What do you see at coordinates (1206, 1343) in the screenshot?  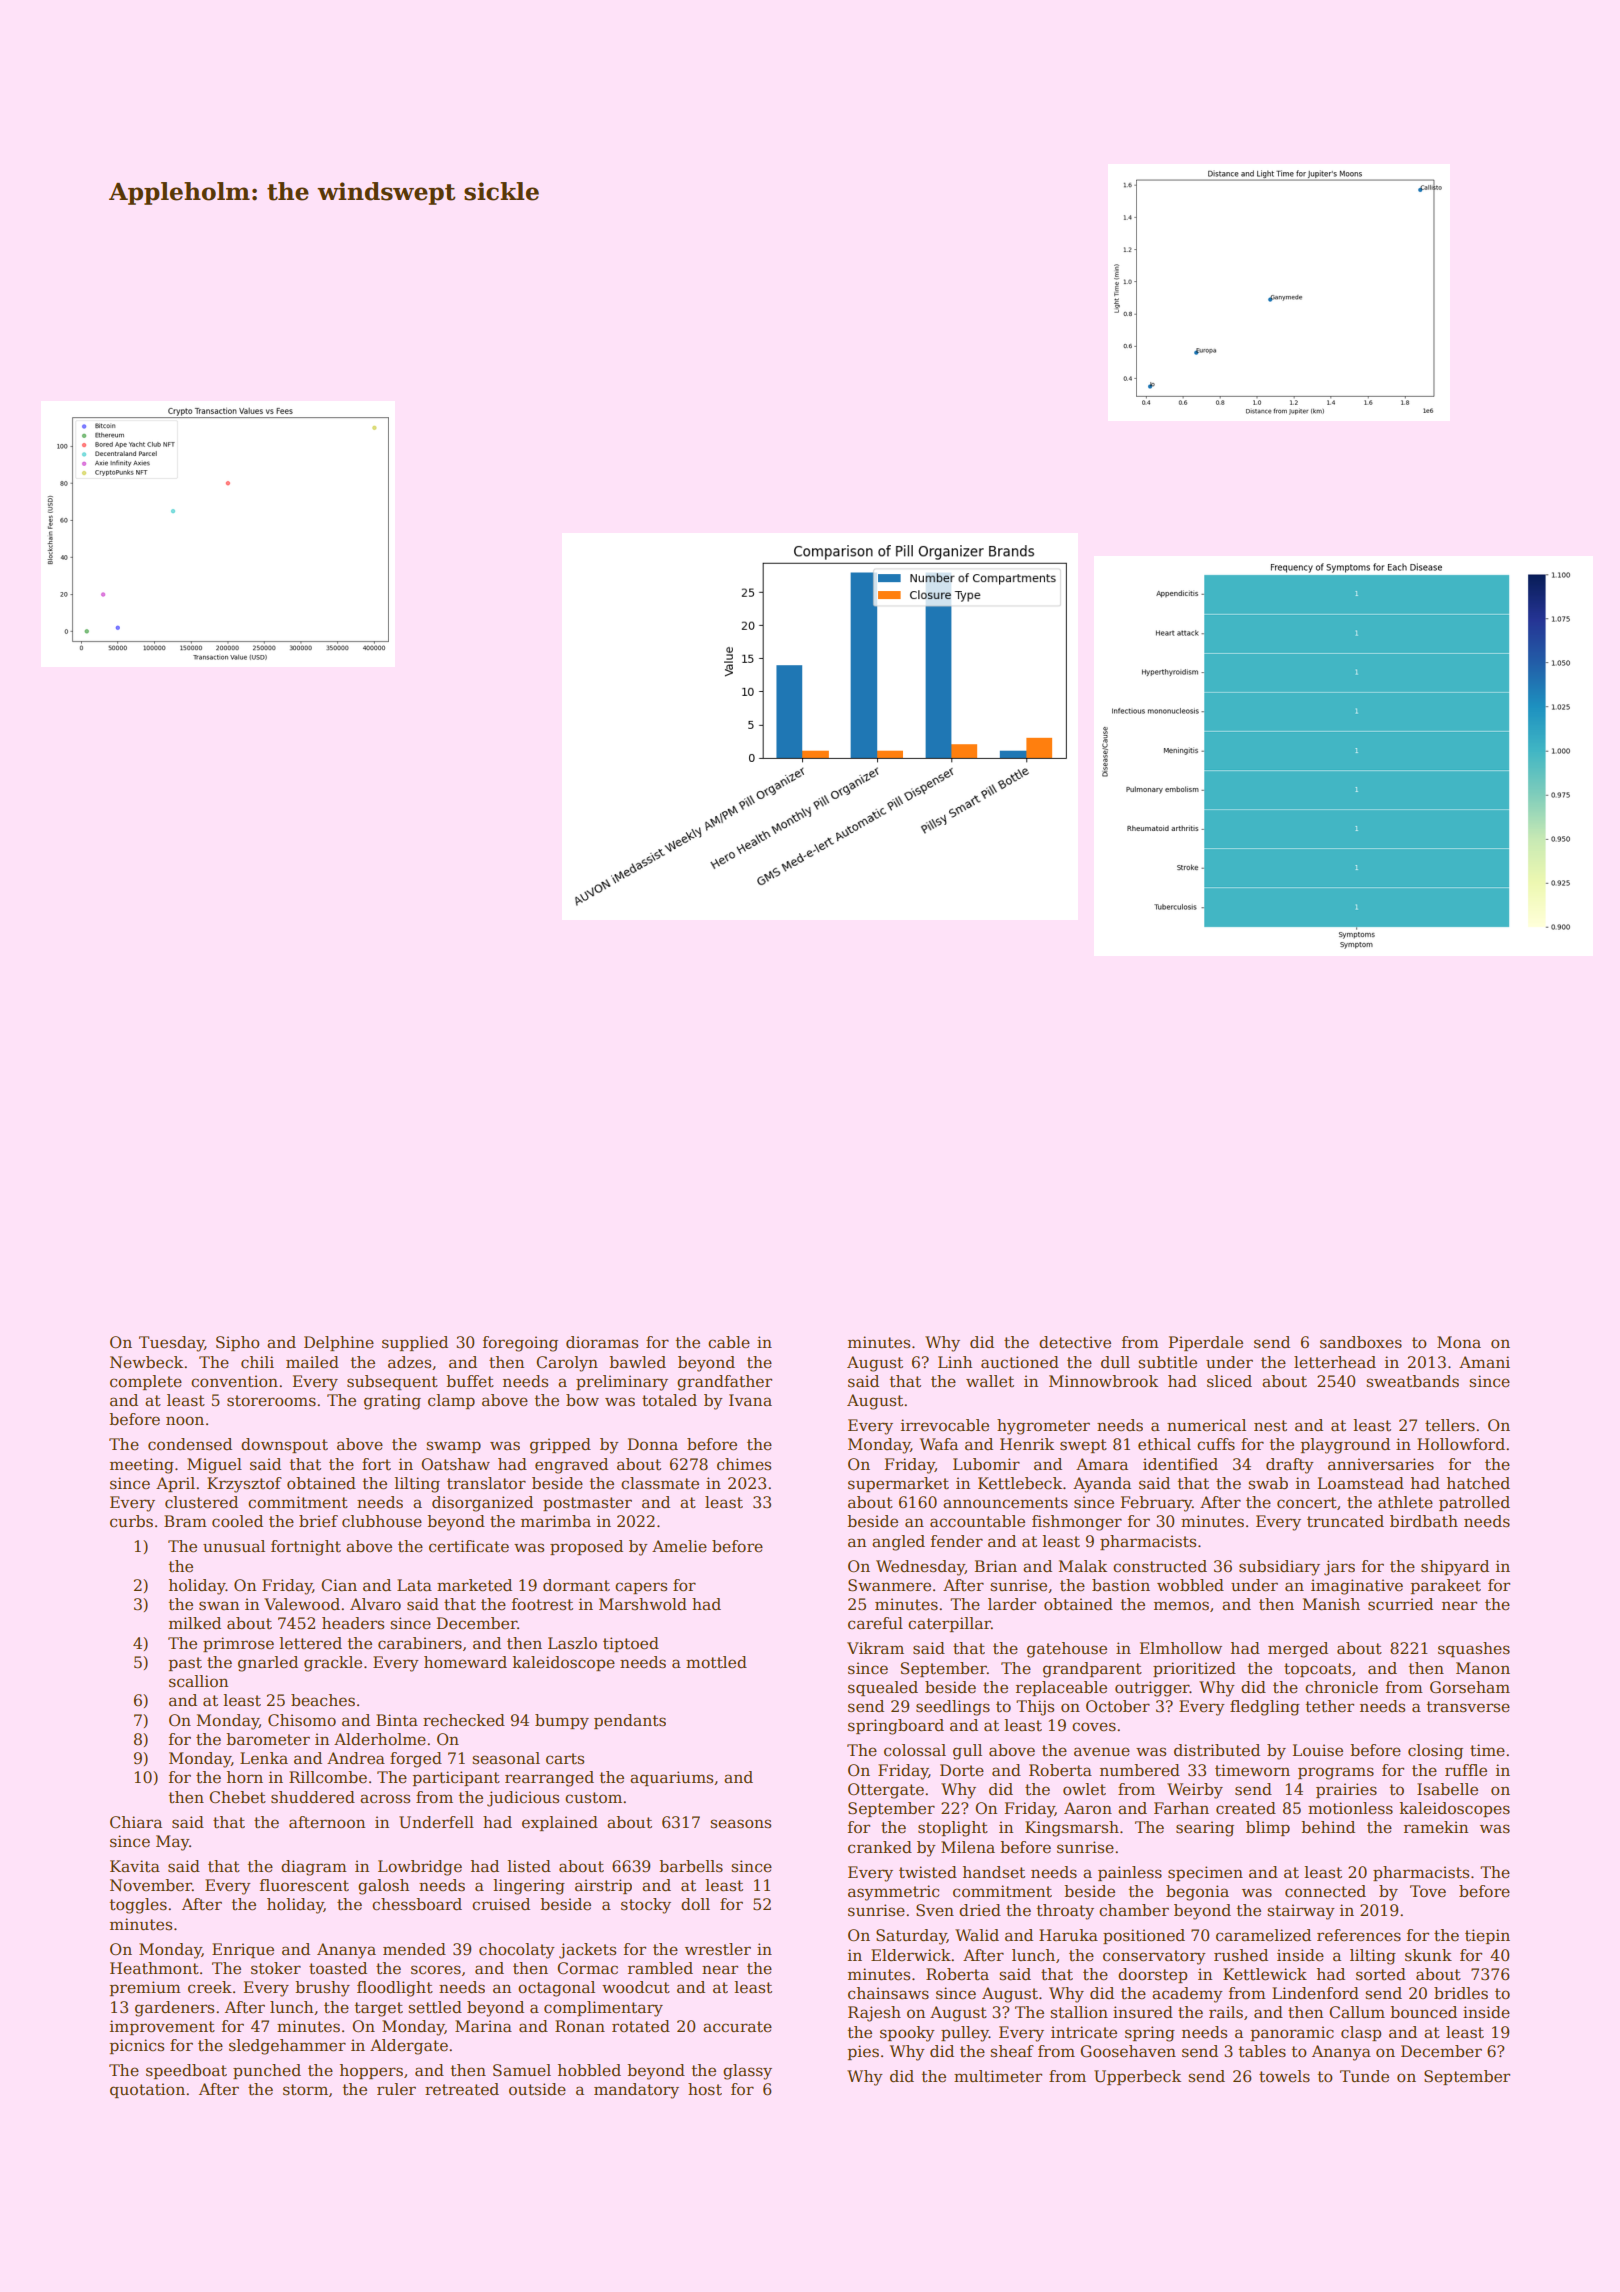 I see `Piperdale` at bounding box center [1206, 1343].
